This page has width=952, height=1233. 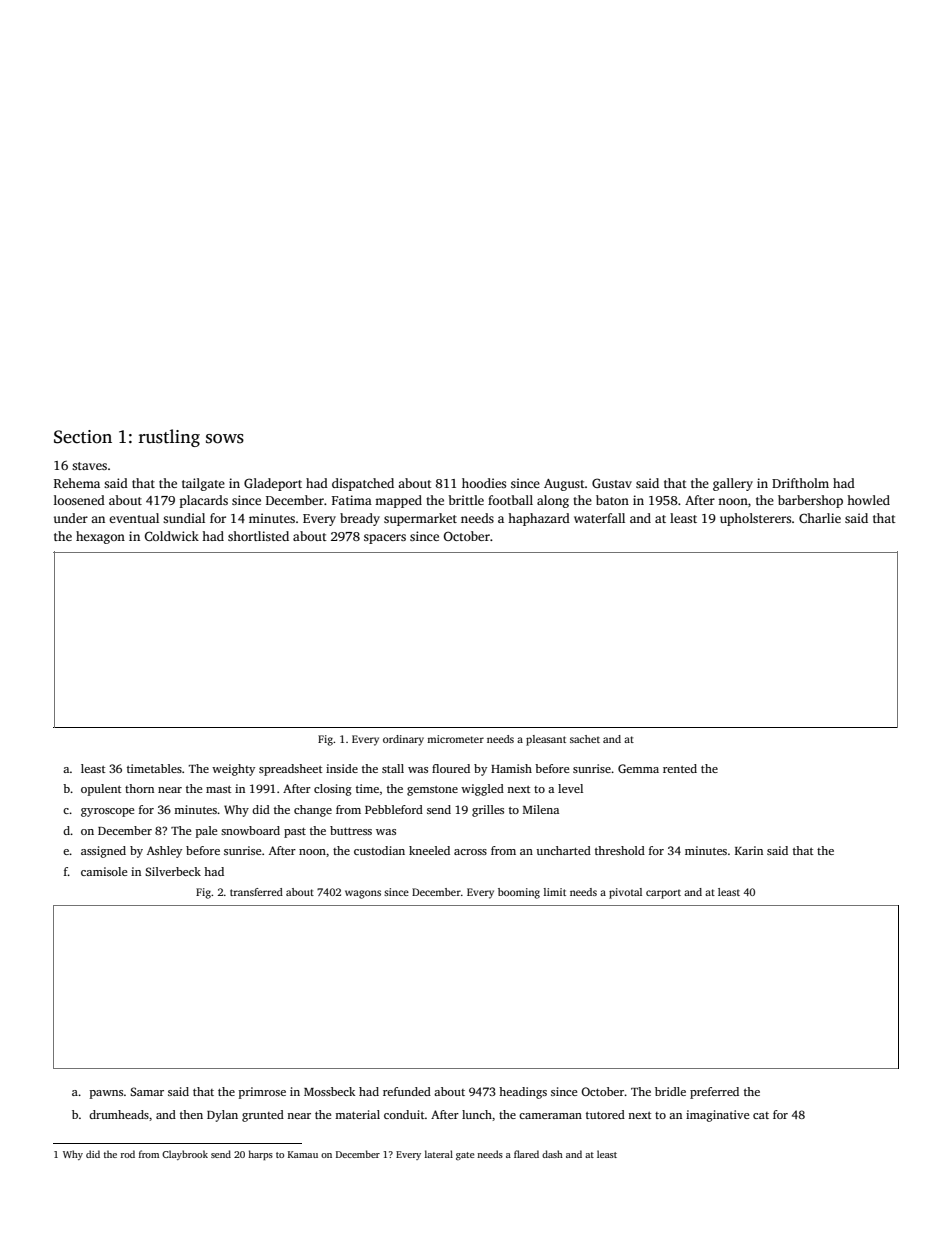 What do you see at coordinates (329, 1091) in the page?
I see `Mossbeck` at bounding box center [329, 1091].
